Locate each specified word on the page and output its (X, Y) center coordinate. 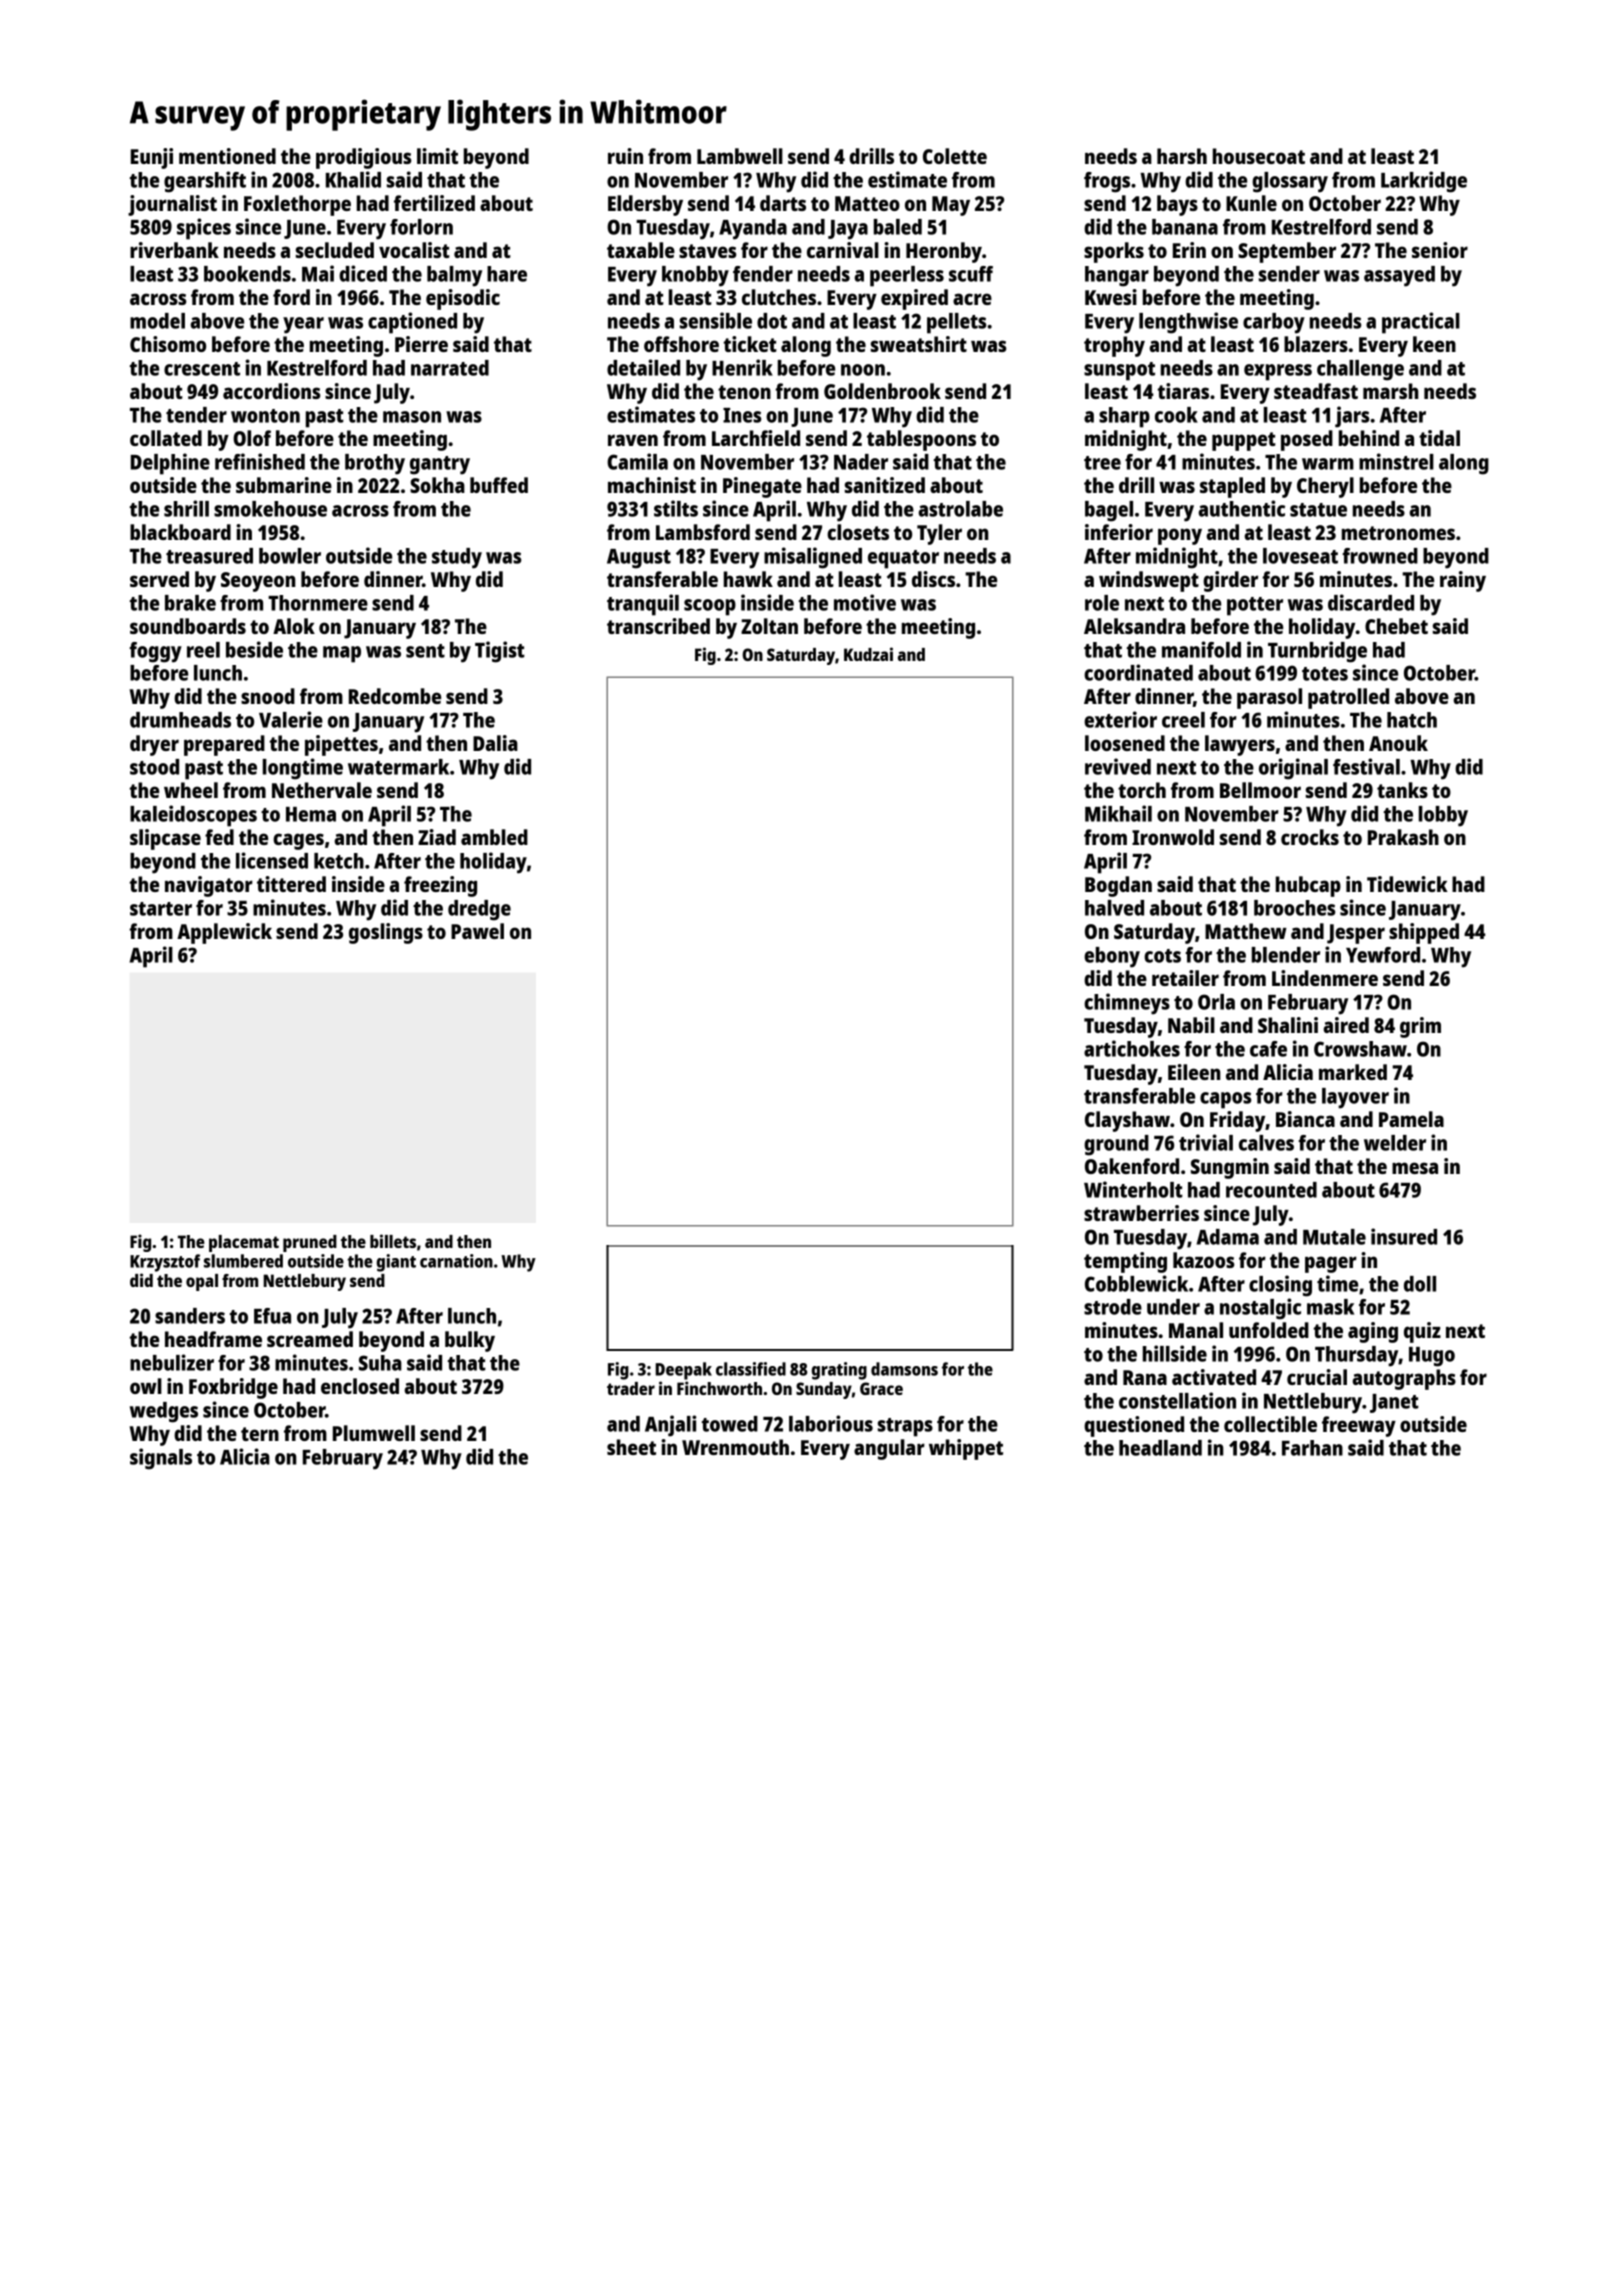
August (639, 559)
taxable (641, 250)
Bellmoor (1260, 790)
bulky (470, 1341)
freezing (440, 886)
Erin (1189, 250)
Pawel (477, 931)
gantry (440, 465)
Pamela (1411, 1119)
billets (393, 1241)
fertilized (434, 203)
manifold (1201, 649)
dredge (479, 910)
